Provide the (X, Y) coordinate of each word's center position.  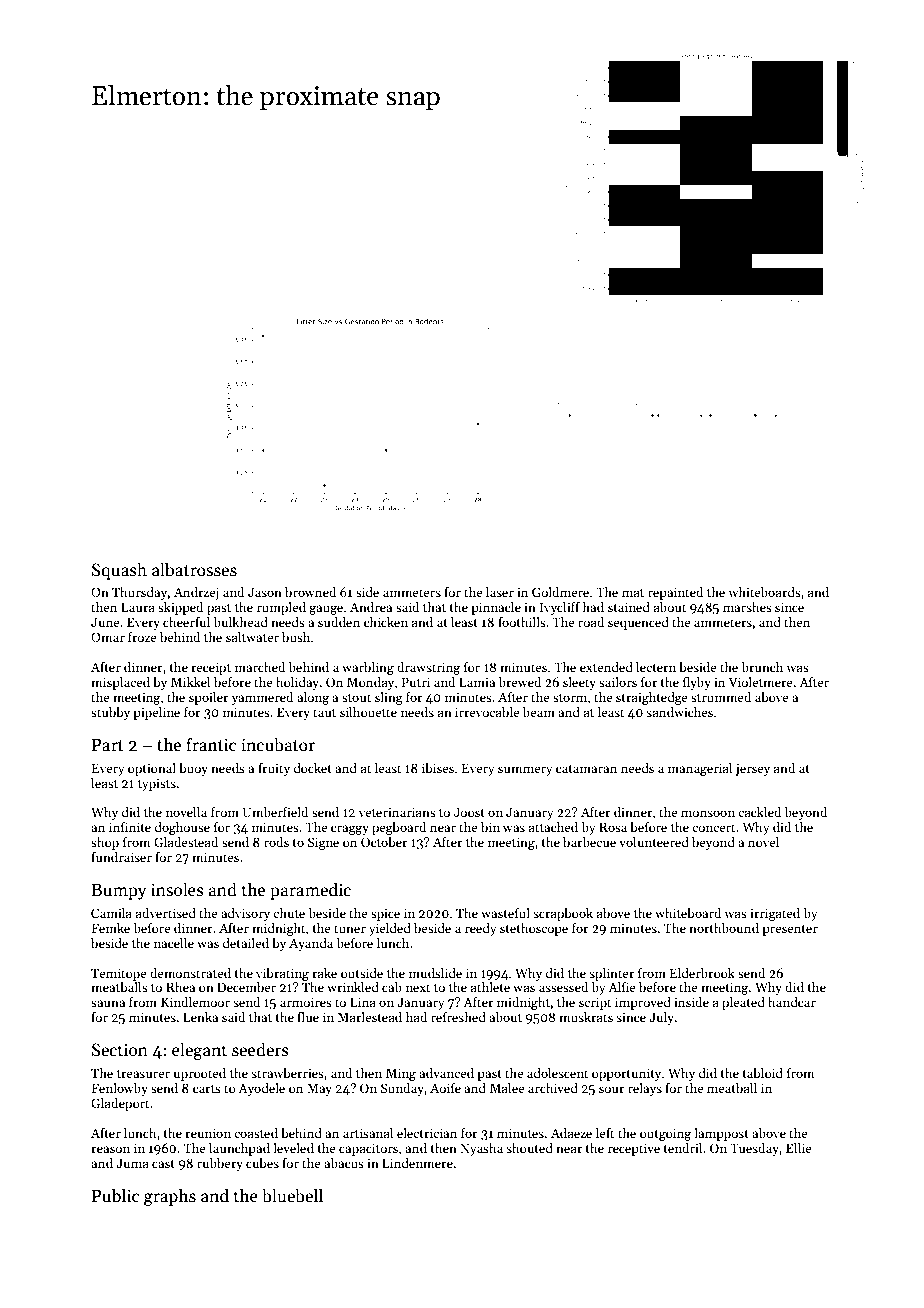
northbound (724, 928)
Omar (108, 637)
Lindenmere (417, 1163)
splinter (612, 974)
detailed (246, 943)
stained (629, 607)
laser (500, 592)
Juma (132, 1163)
